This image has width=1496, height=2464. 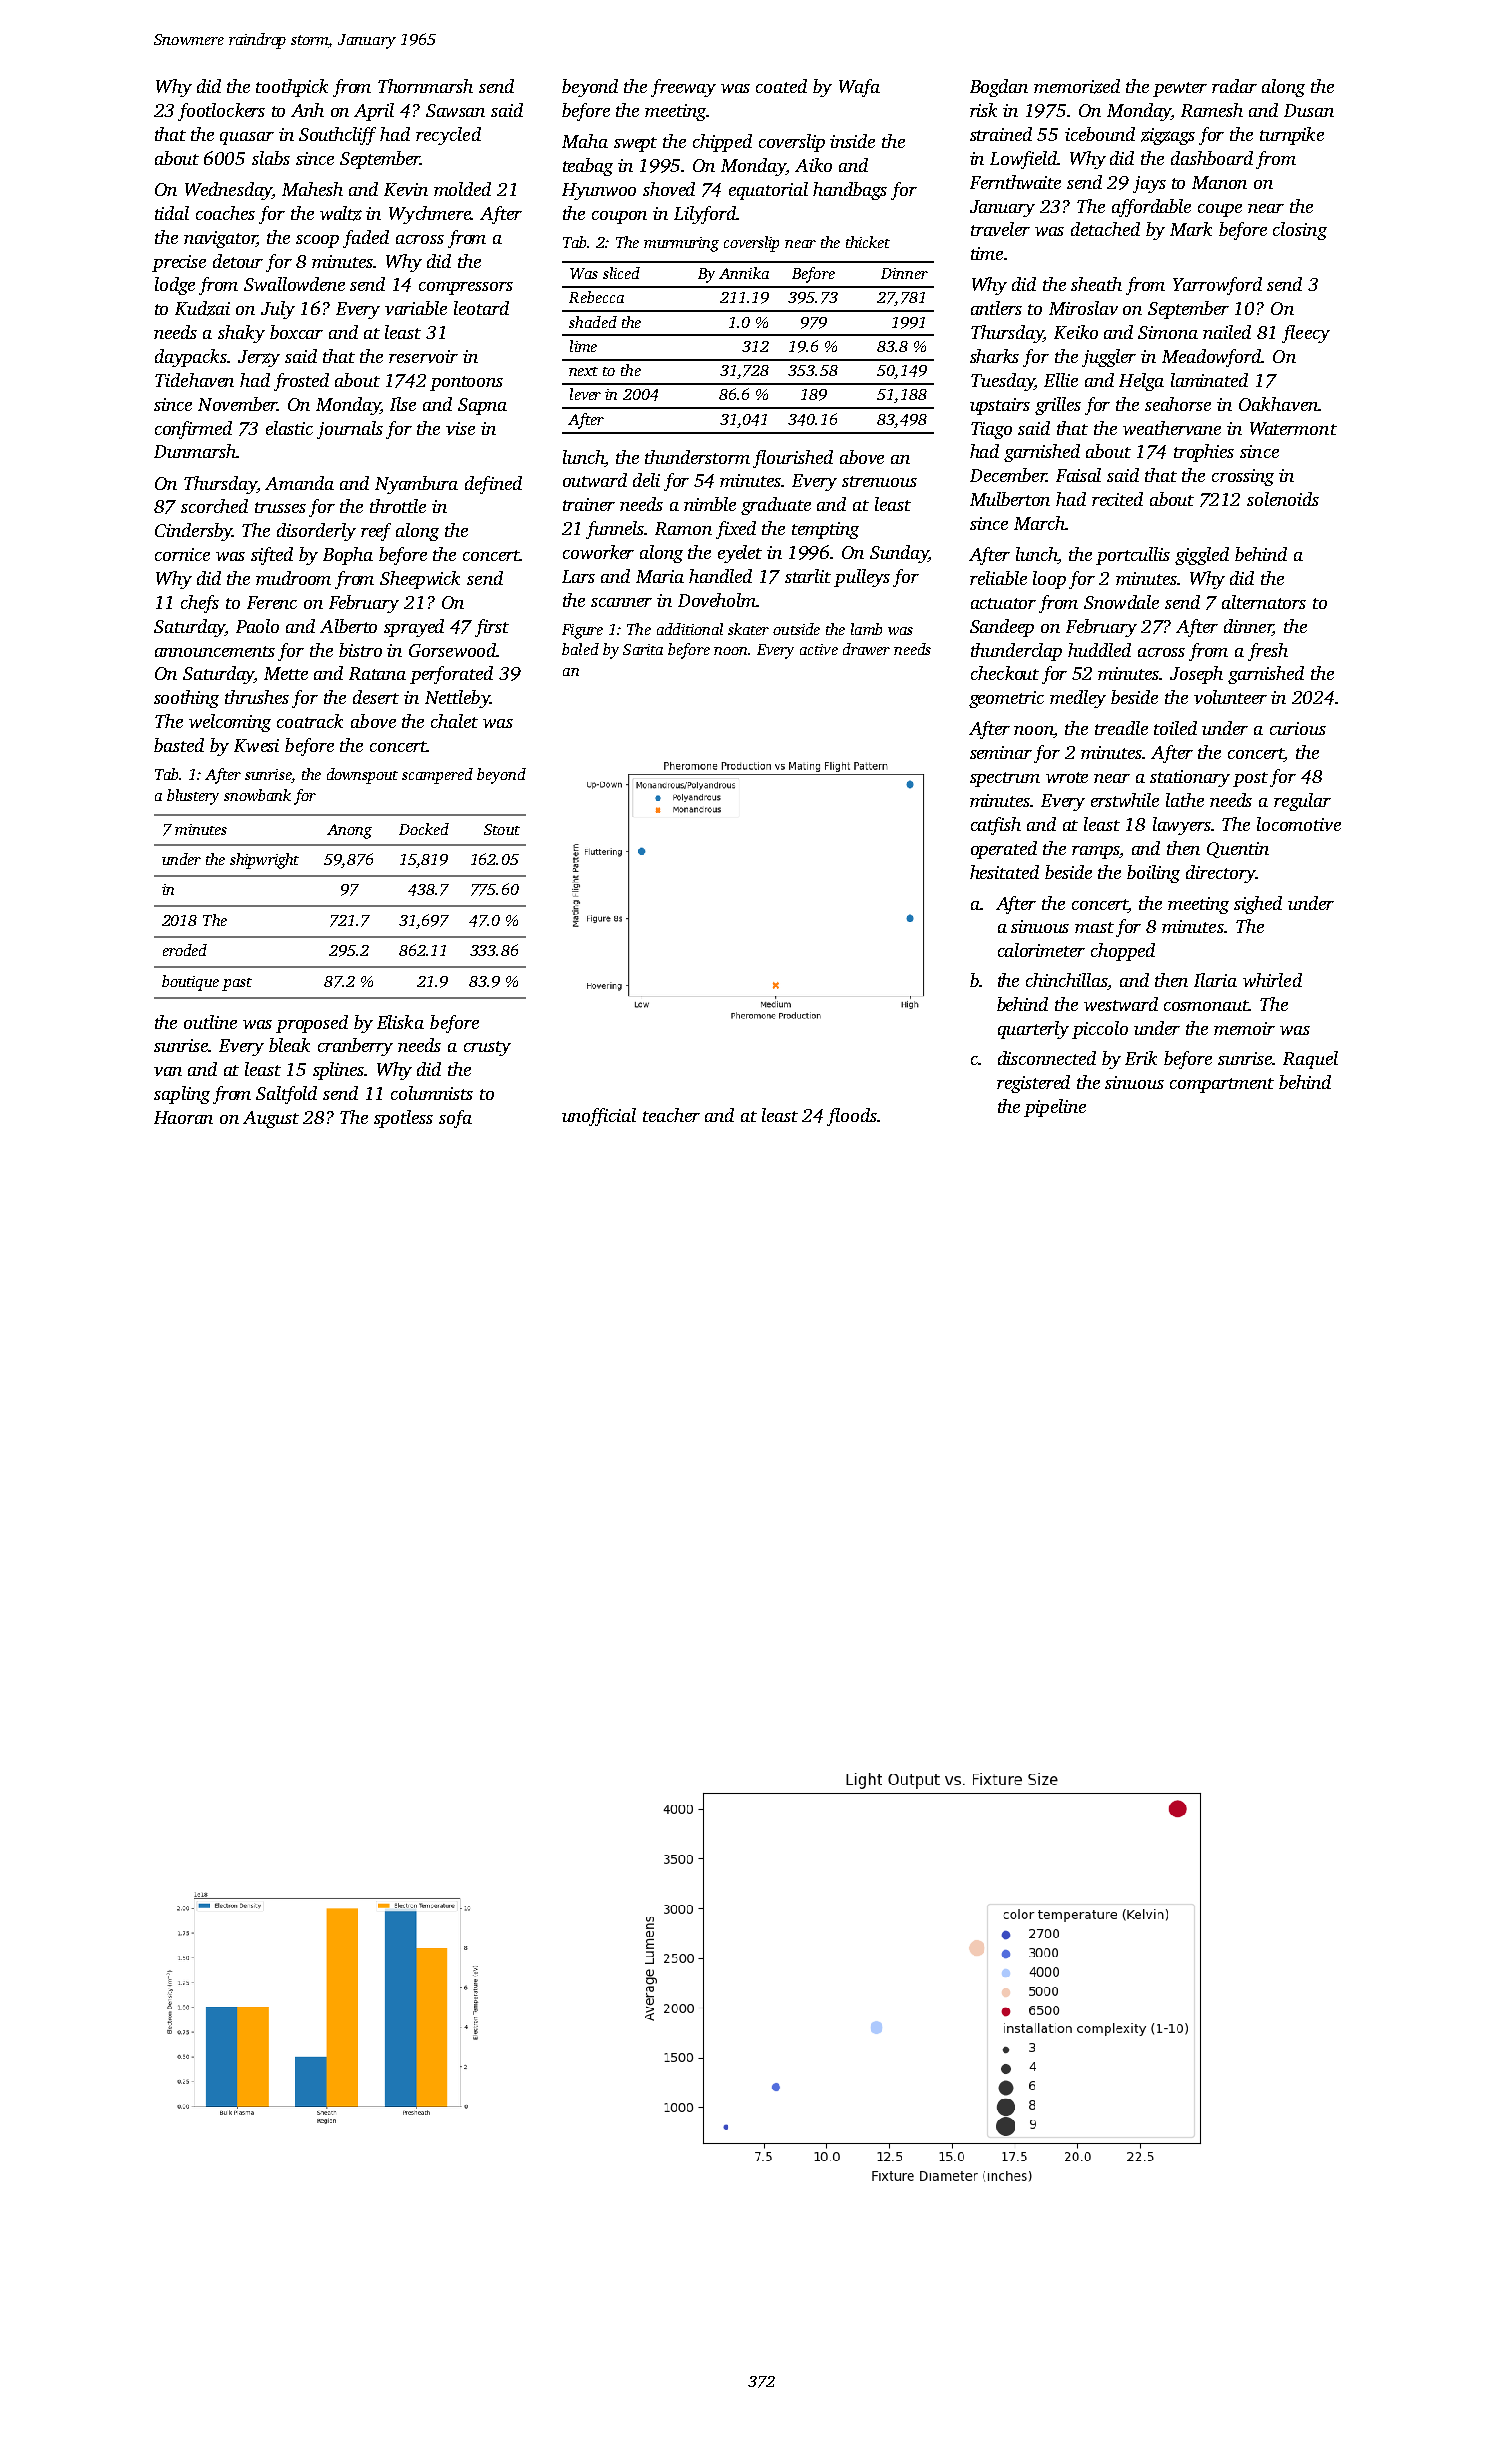 What do you see at coordinates (1005, 673) in the image?
I see `checkout` at bounding box center [1005, 673].
